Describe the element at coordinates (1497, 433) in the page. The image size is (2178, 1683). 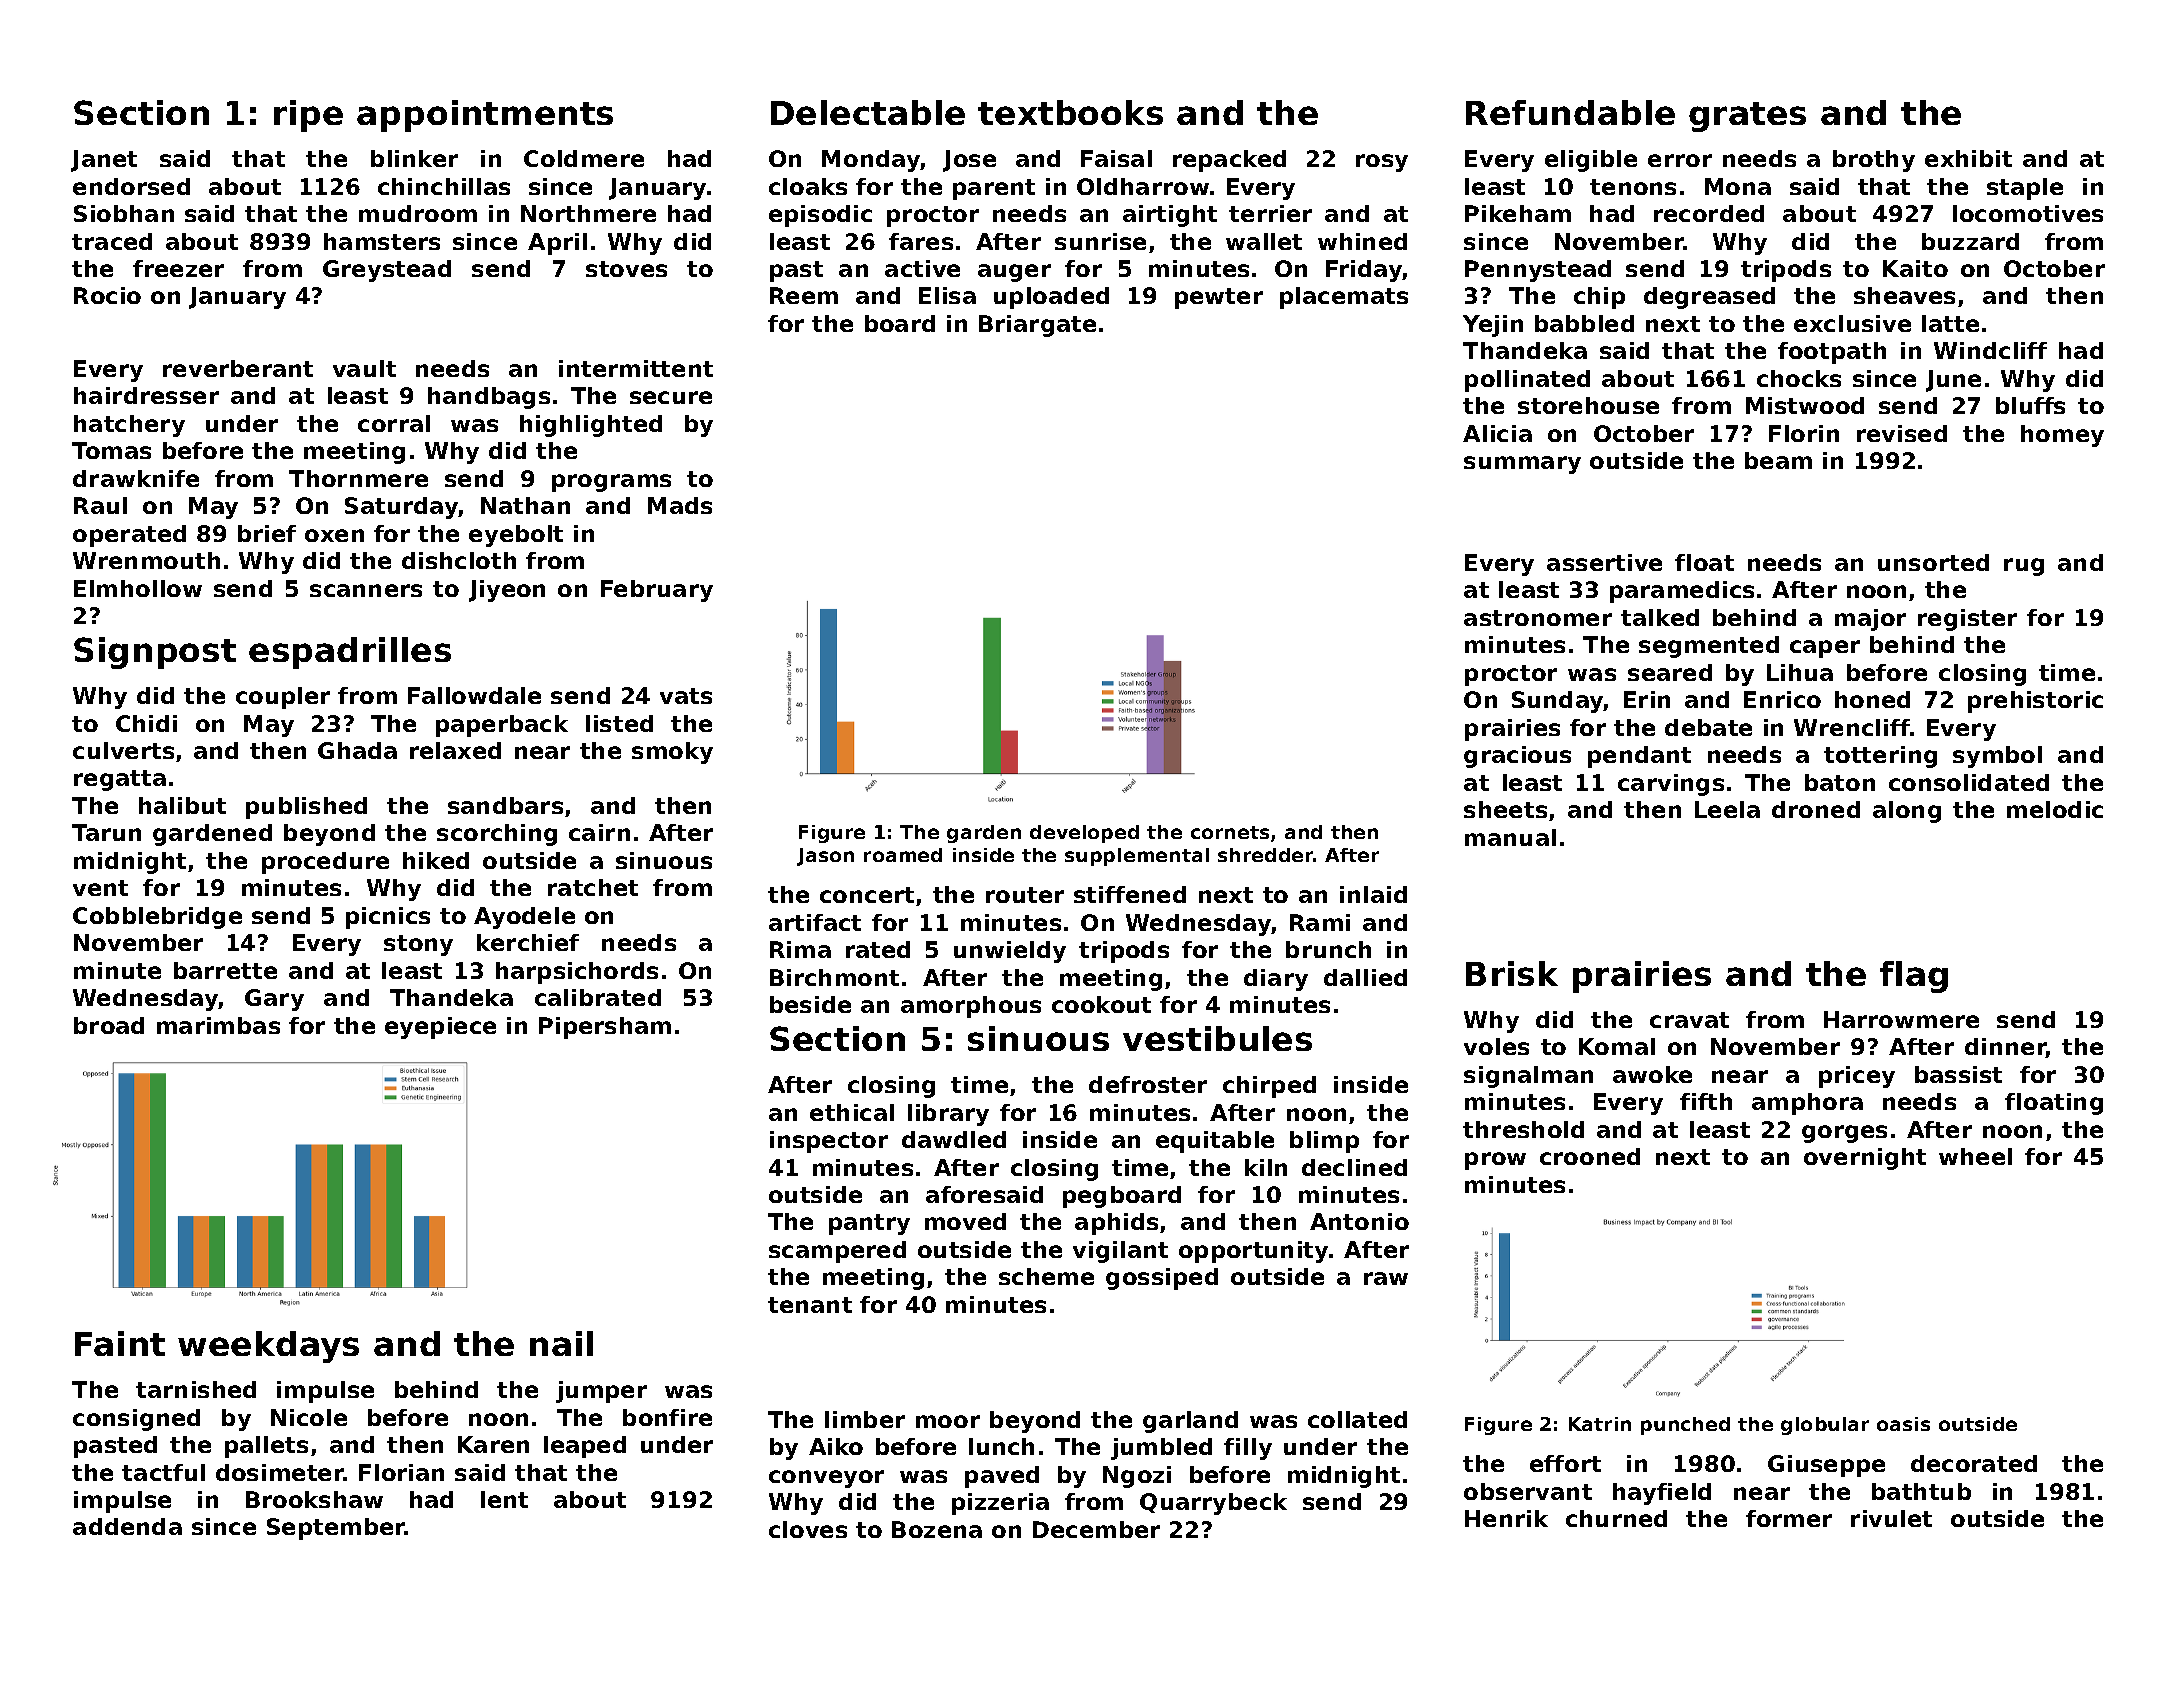
I see `Alicia` at that location.
